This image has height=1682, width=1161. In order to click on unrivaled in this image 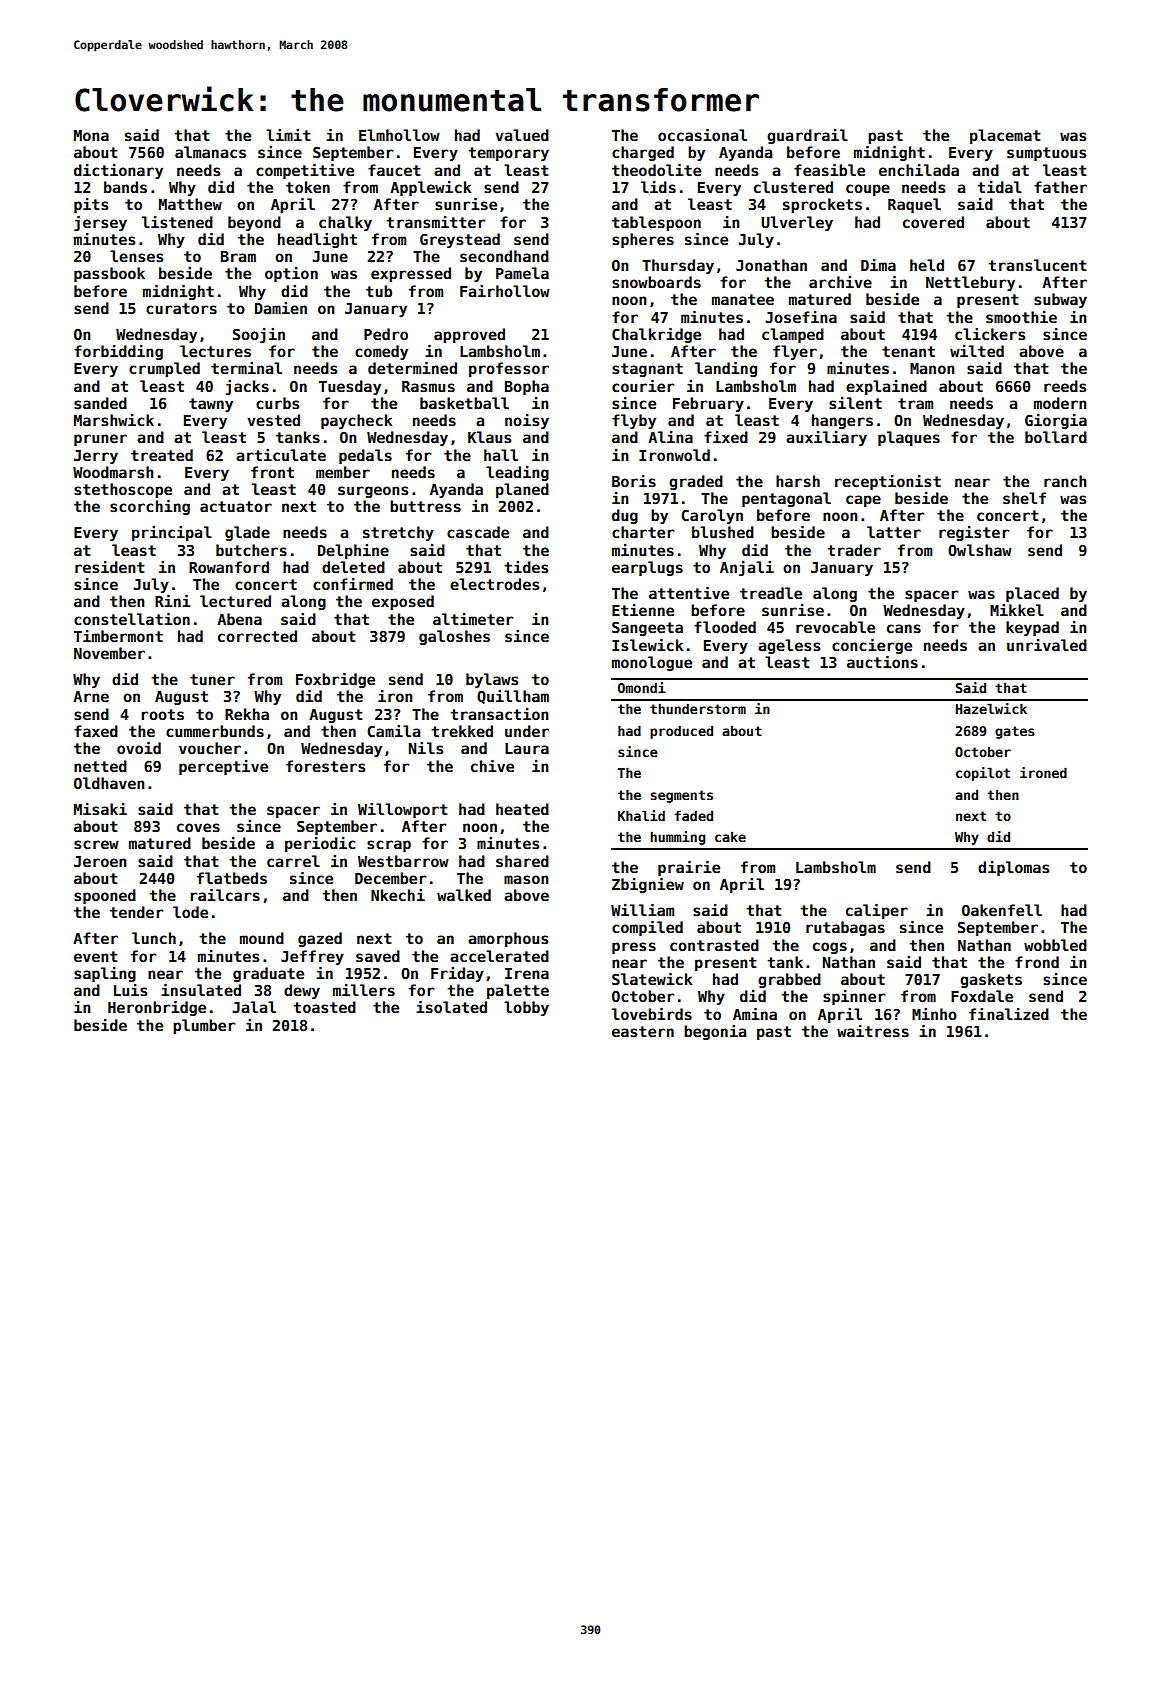, I will do `click(1047, 645)`.
